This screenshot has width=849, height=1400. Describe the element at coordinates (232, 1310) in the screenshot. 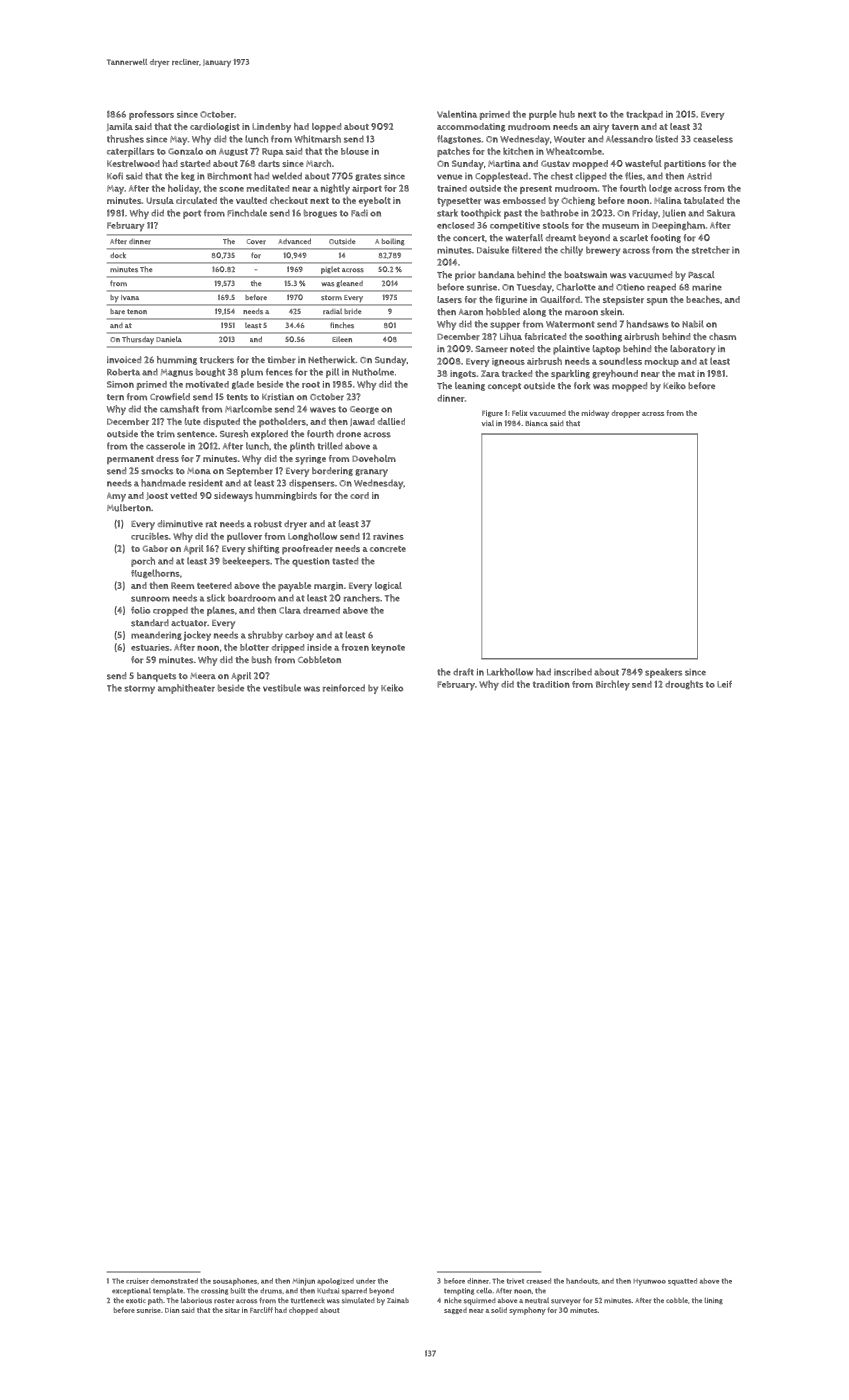

I see `sitar` at that location.
